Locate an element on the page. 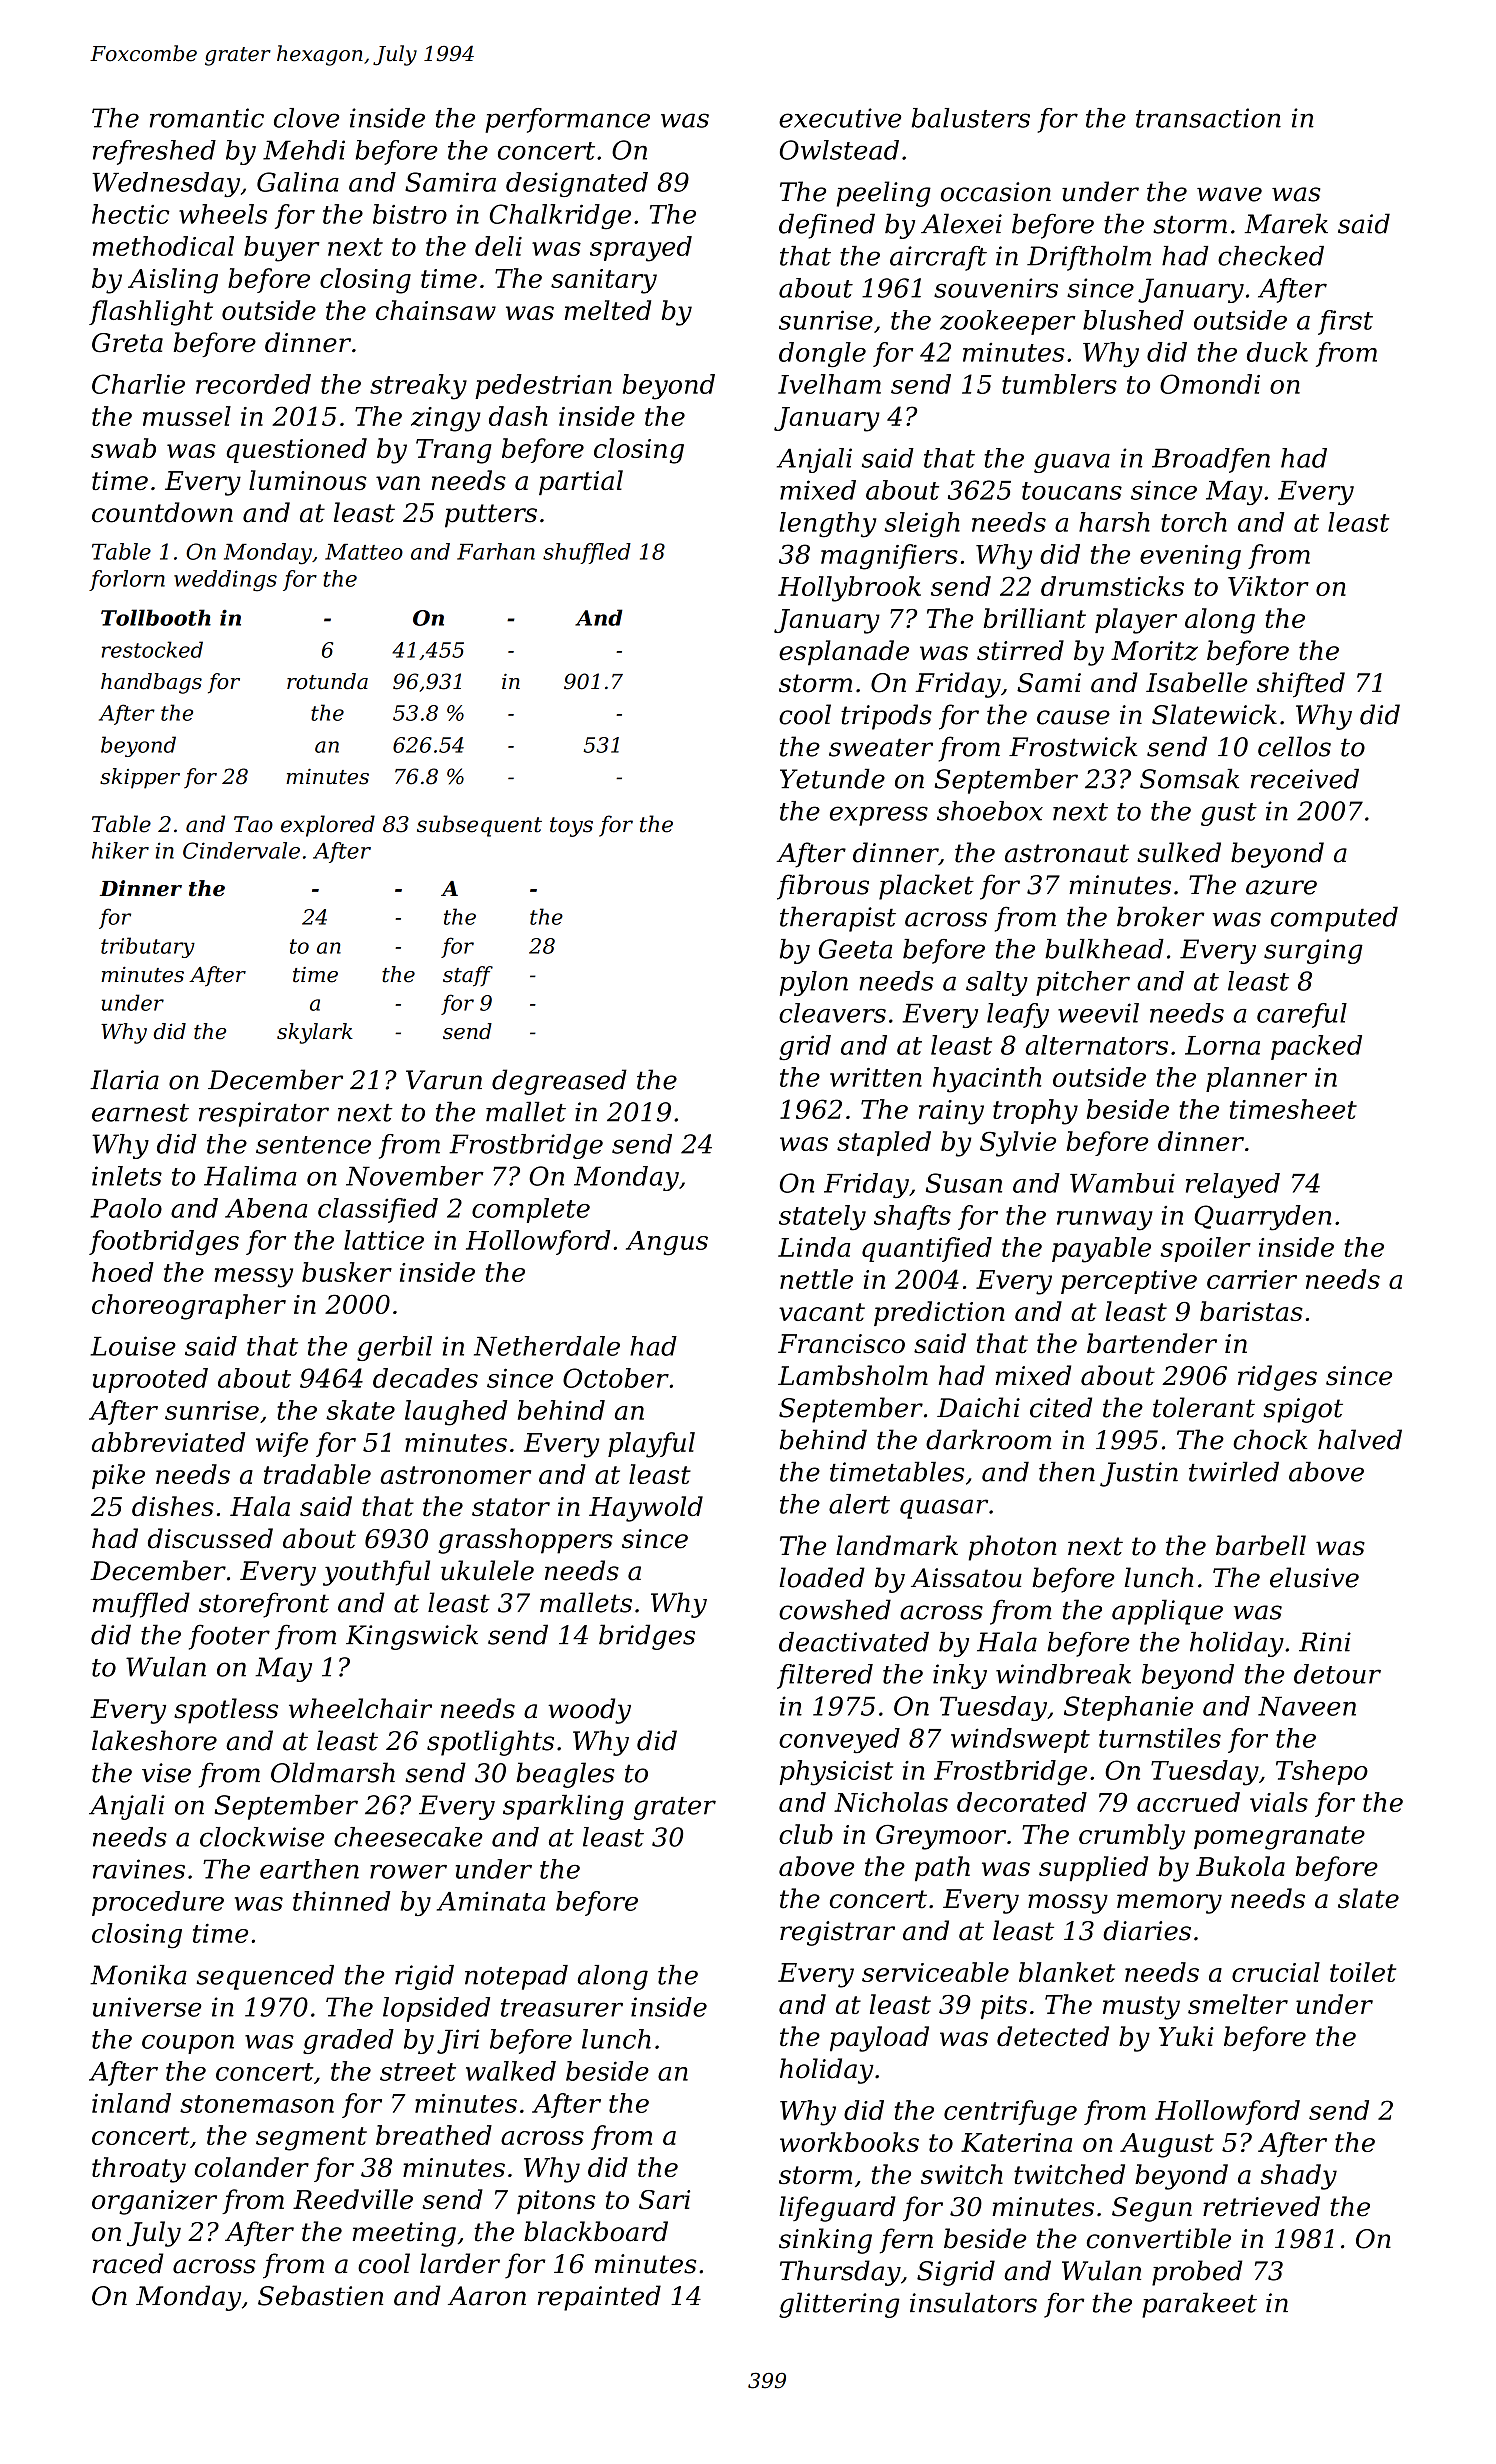 This page has height=2464, width=1496. Wednesday is located at coordinates (166, 184).
